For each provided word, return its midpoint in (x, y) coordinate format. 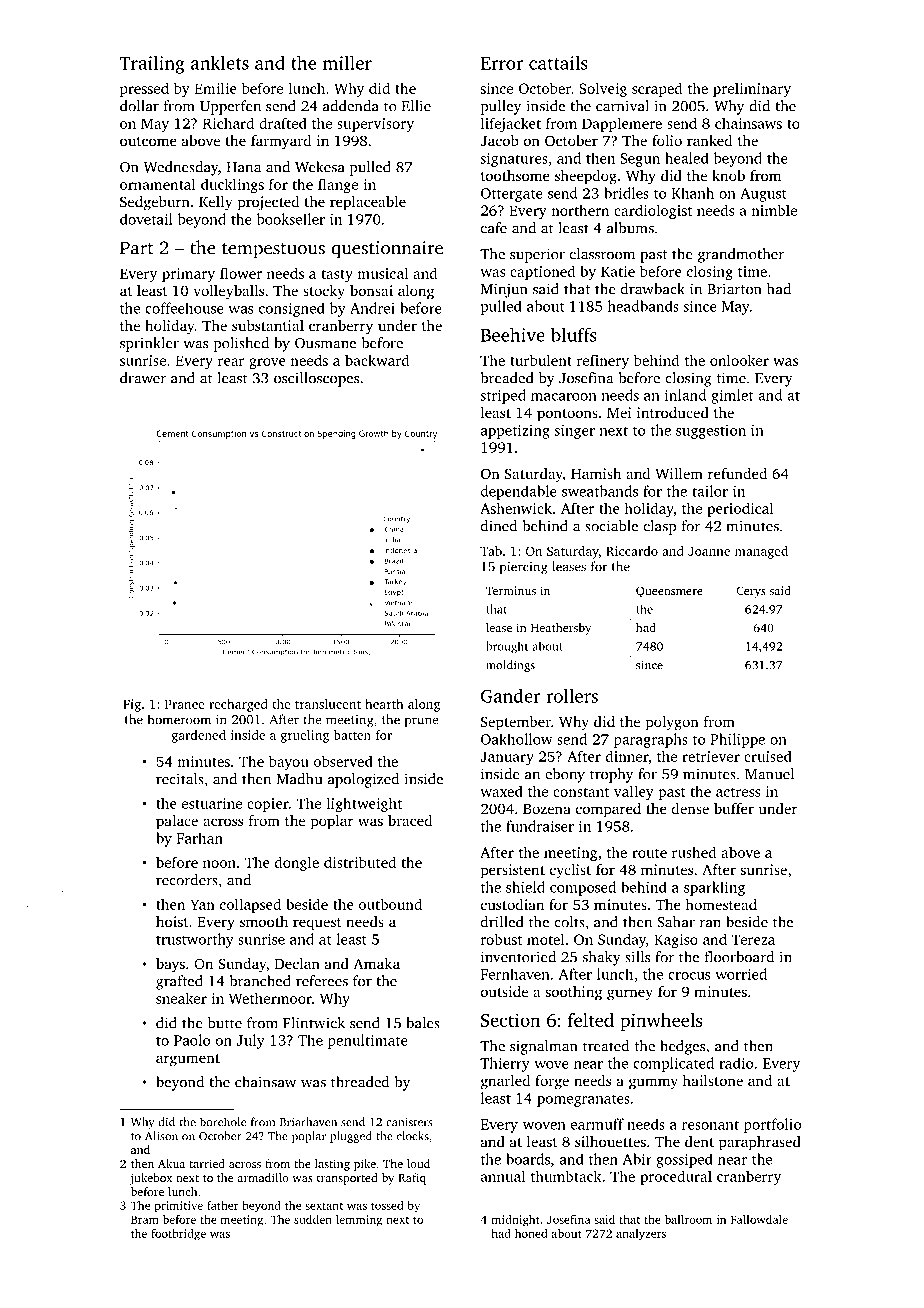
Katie (618, 271)
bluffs (574, 334)
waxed (501, 791)
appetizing (515, 432)
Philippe (737, 740)
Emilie (216, 88)
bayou (289, 762)
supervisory (375, 125)
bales (423, 1023)
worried (741, 974)
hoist (172, 921)
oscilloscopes (316, 379)
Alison (161, 1136)
